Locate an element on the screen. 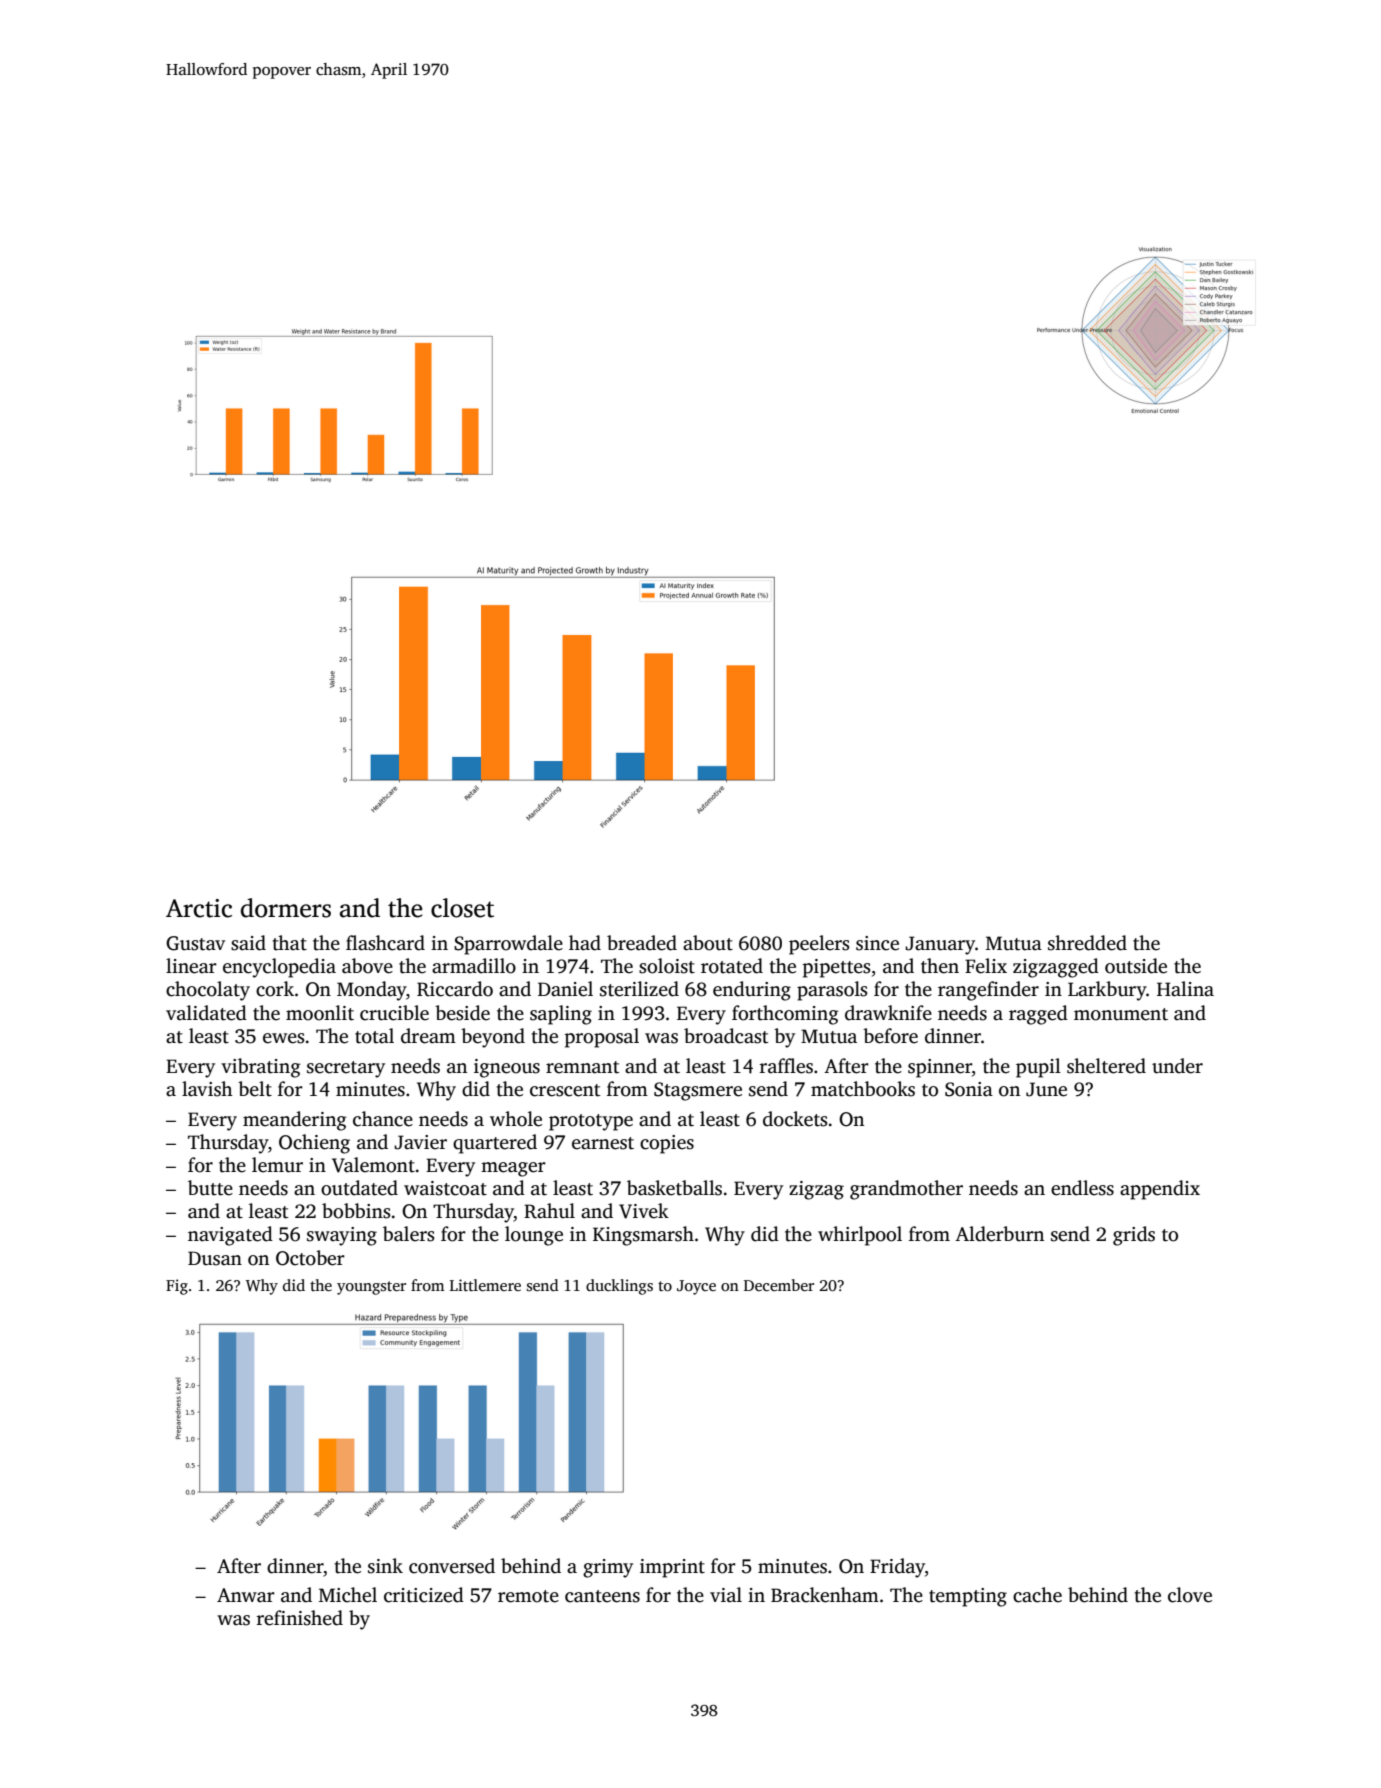 The height and width of the screenshot is (1788, 1381). Arctic is located at coordinates (199, 908).
